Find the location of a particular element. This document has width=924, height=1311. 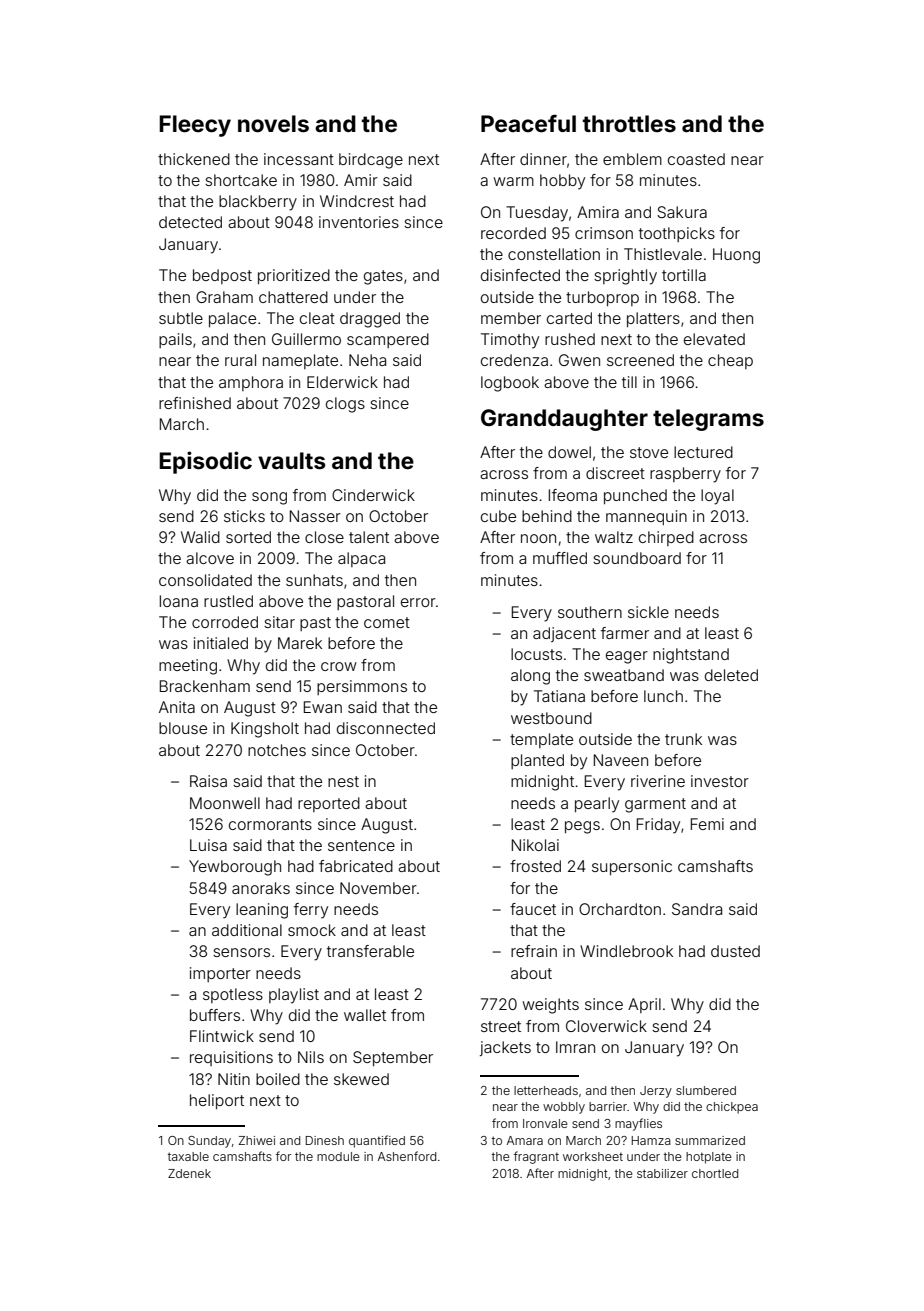

vaults is located at coordinates (292, 461).
